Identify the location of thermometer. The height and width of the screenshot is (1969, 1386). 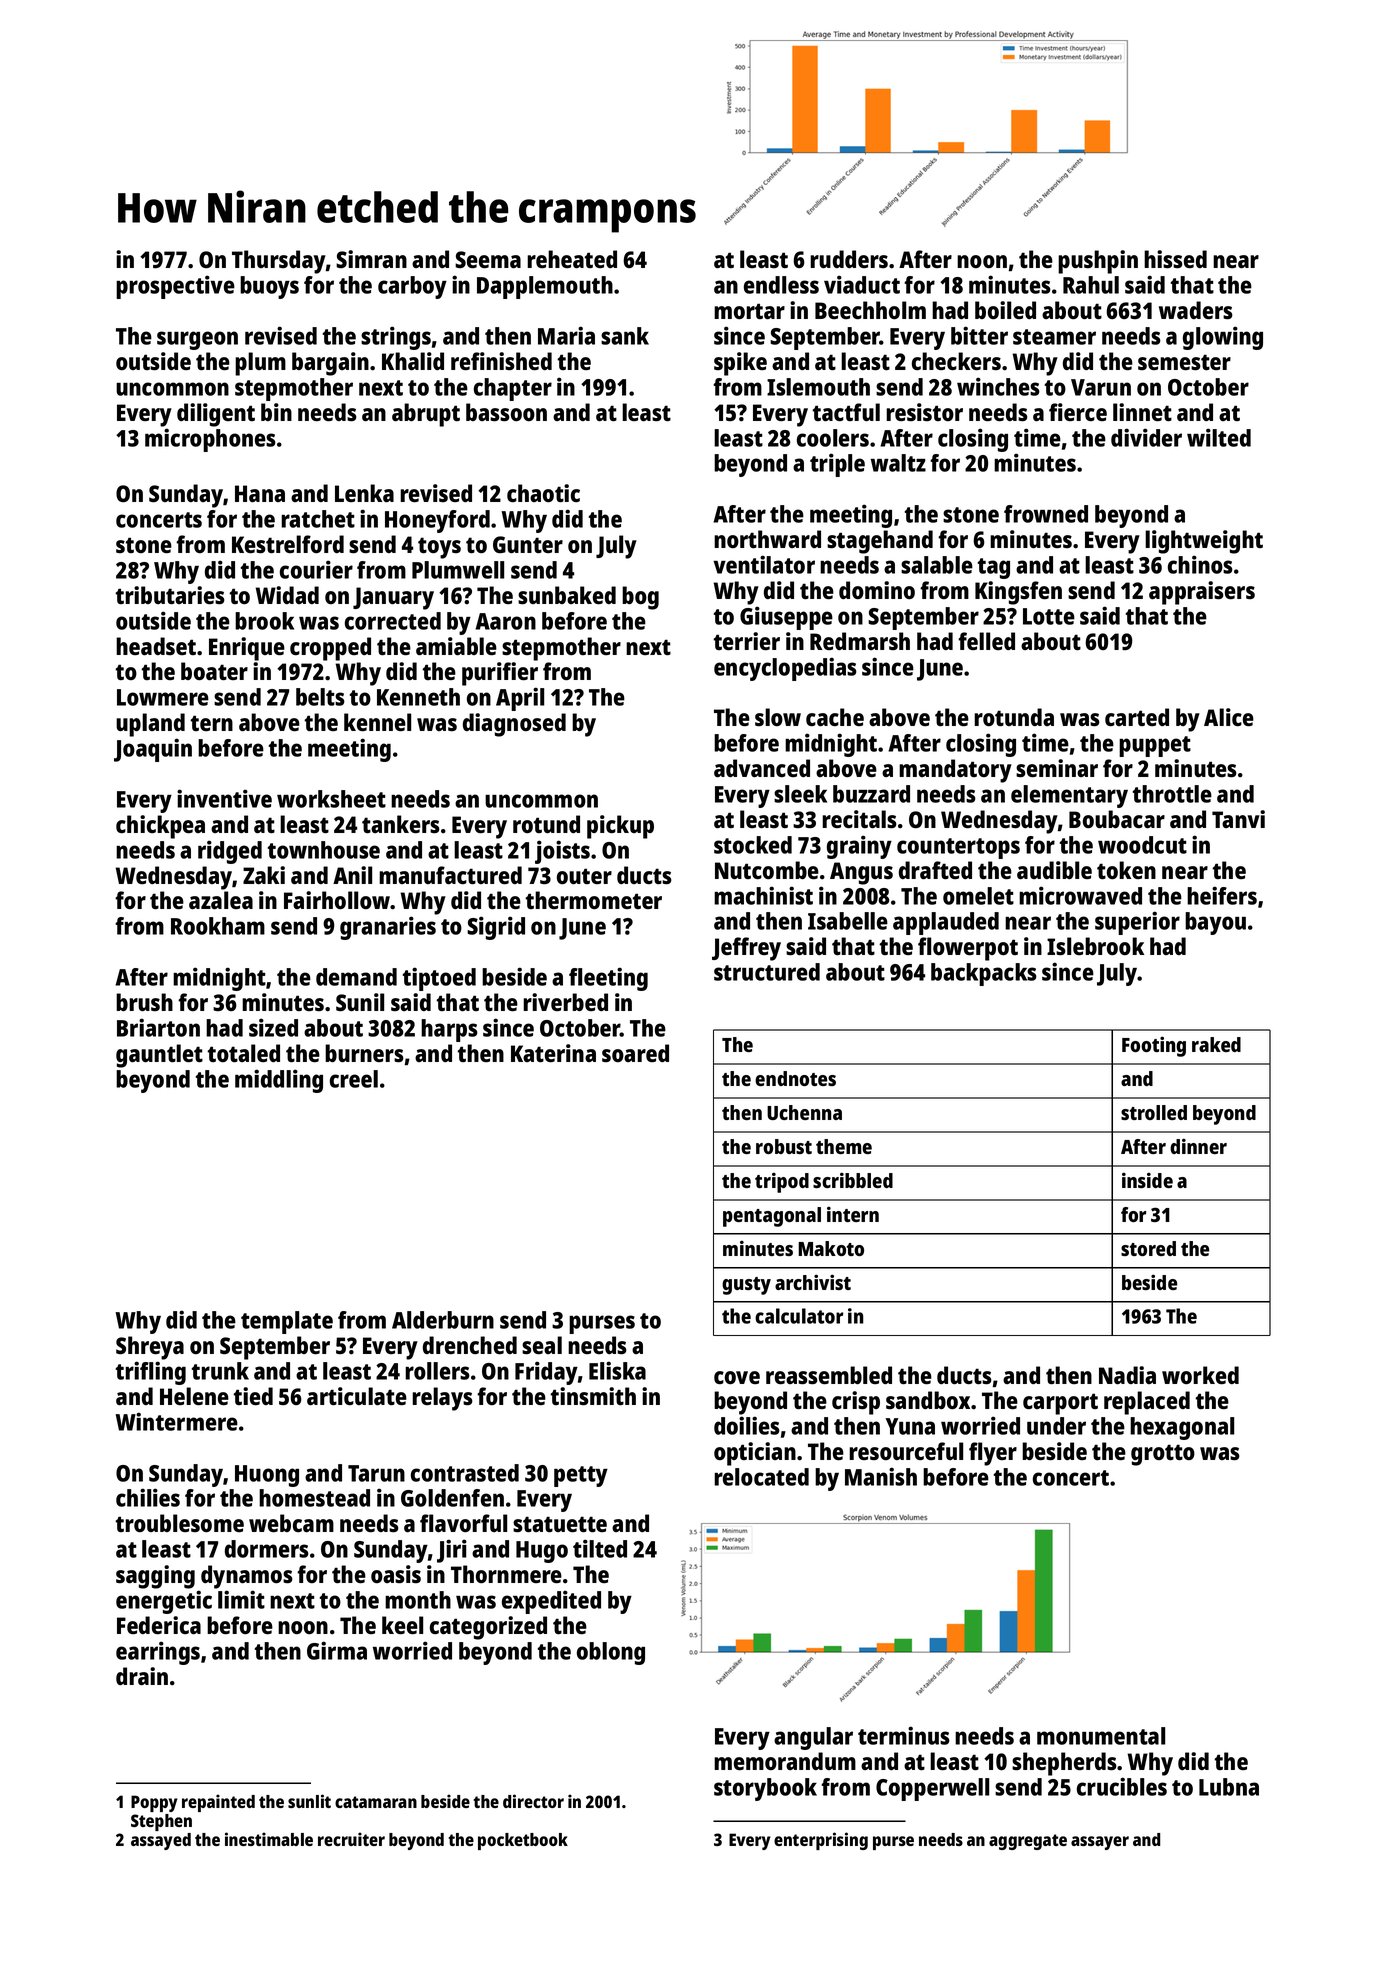
(593, 900).
